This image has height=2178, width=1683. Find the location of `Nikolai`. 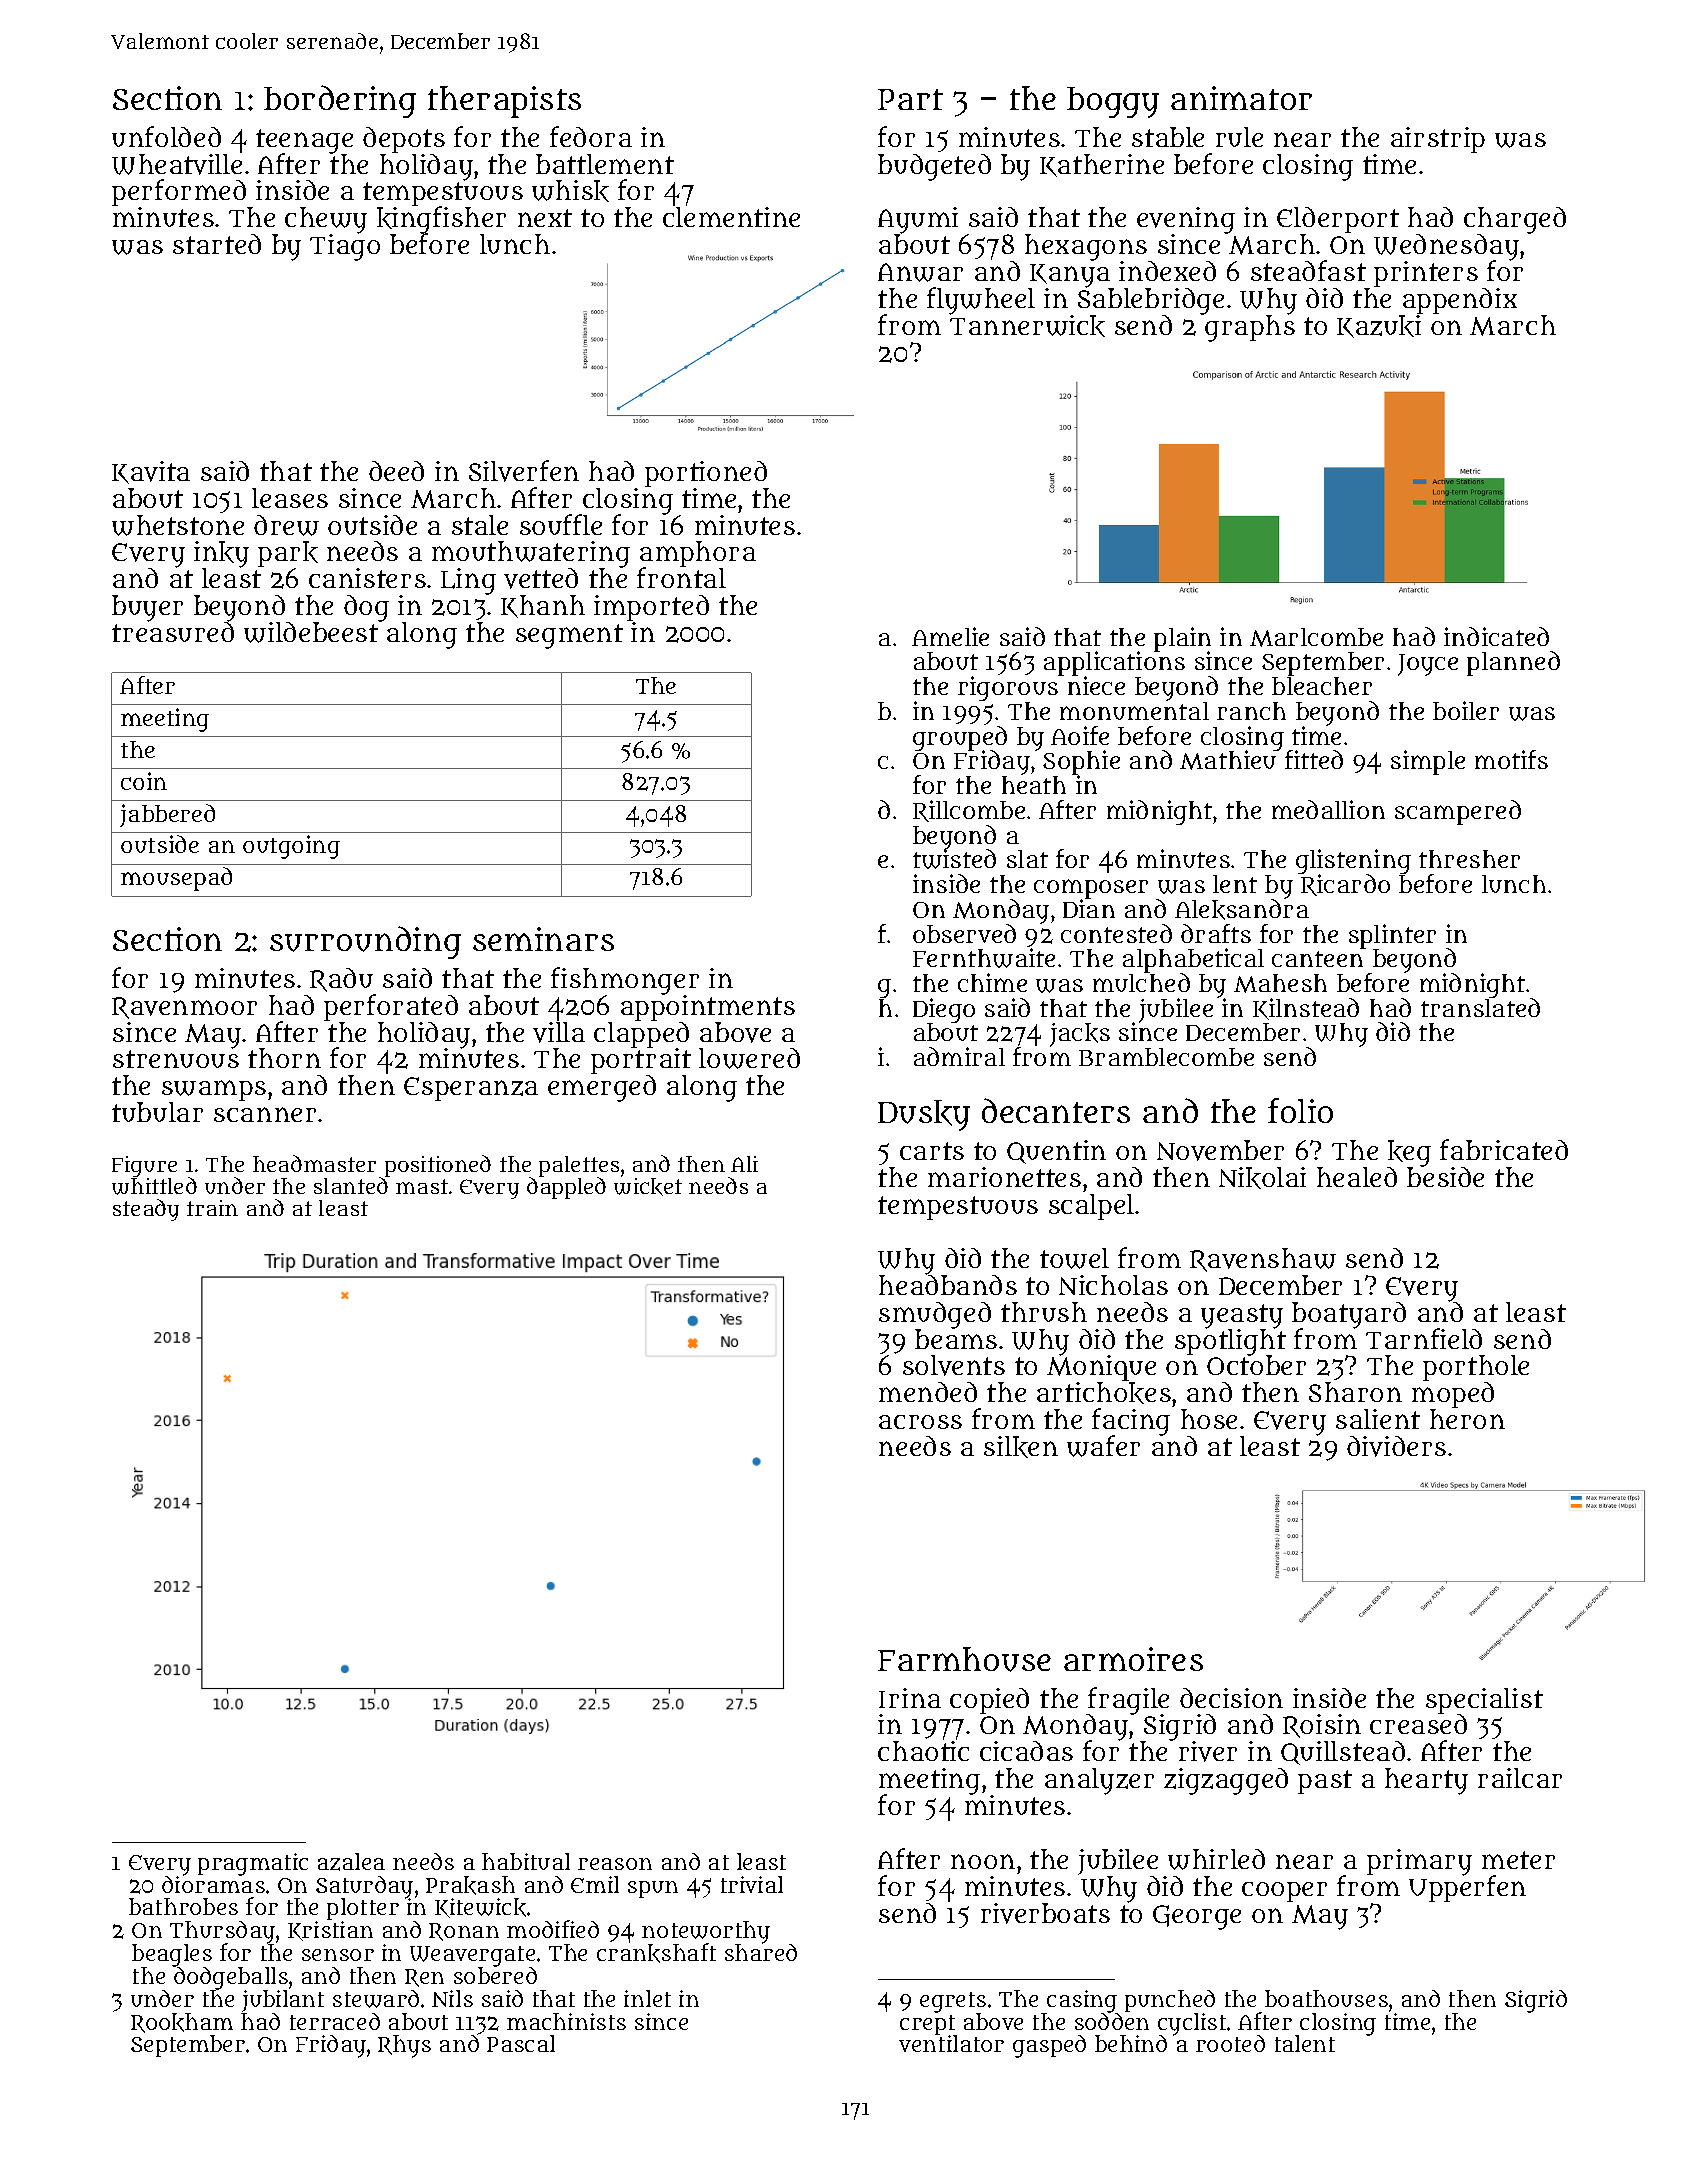

Nikolai is located at coordinates (1262, 1178).
